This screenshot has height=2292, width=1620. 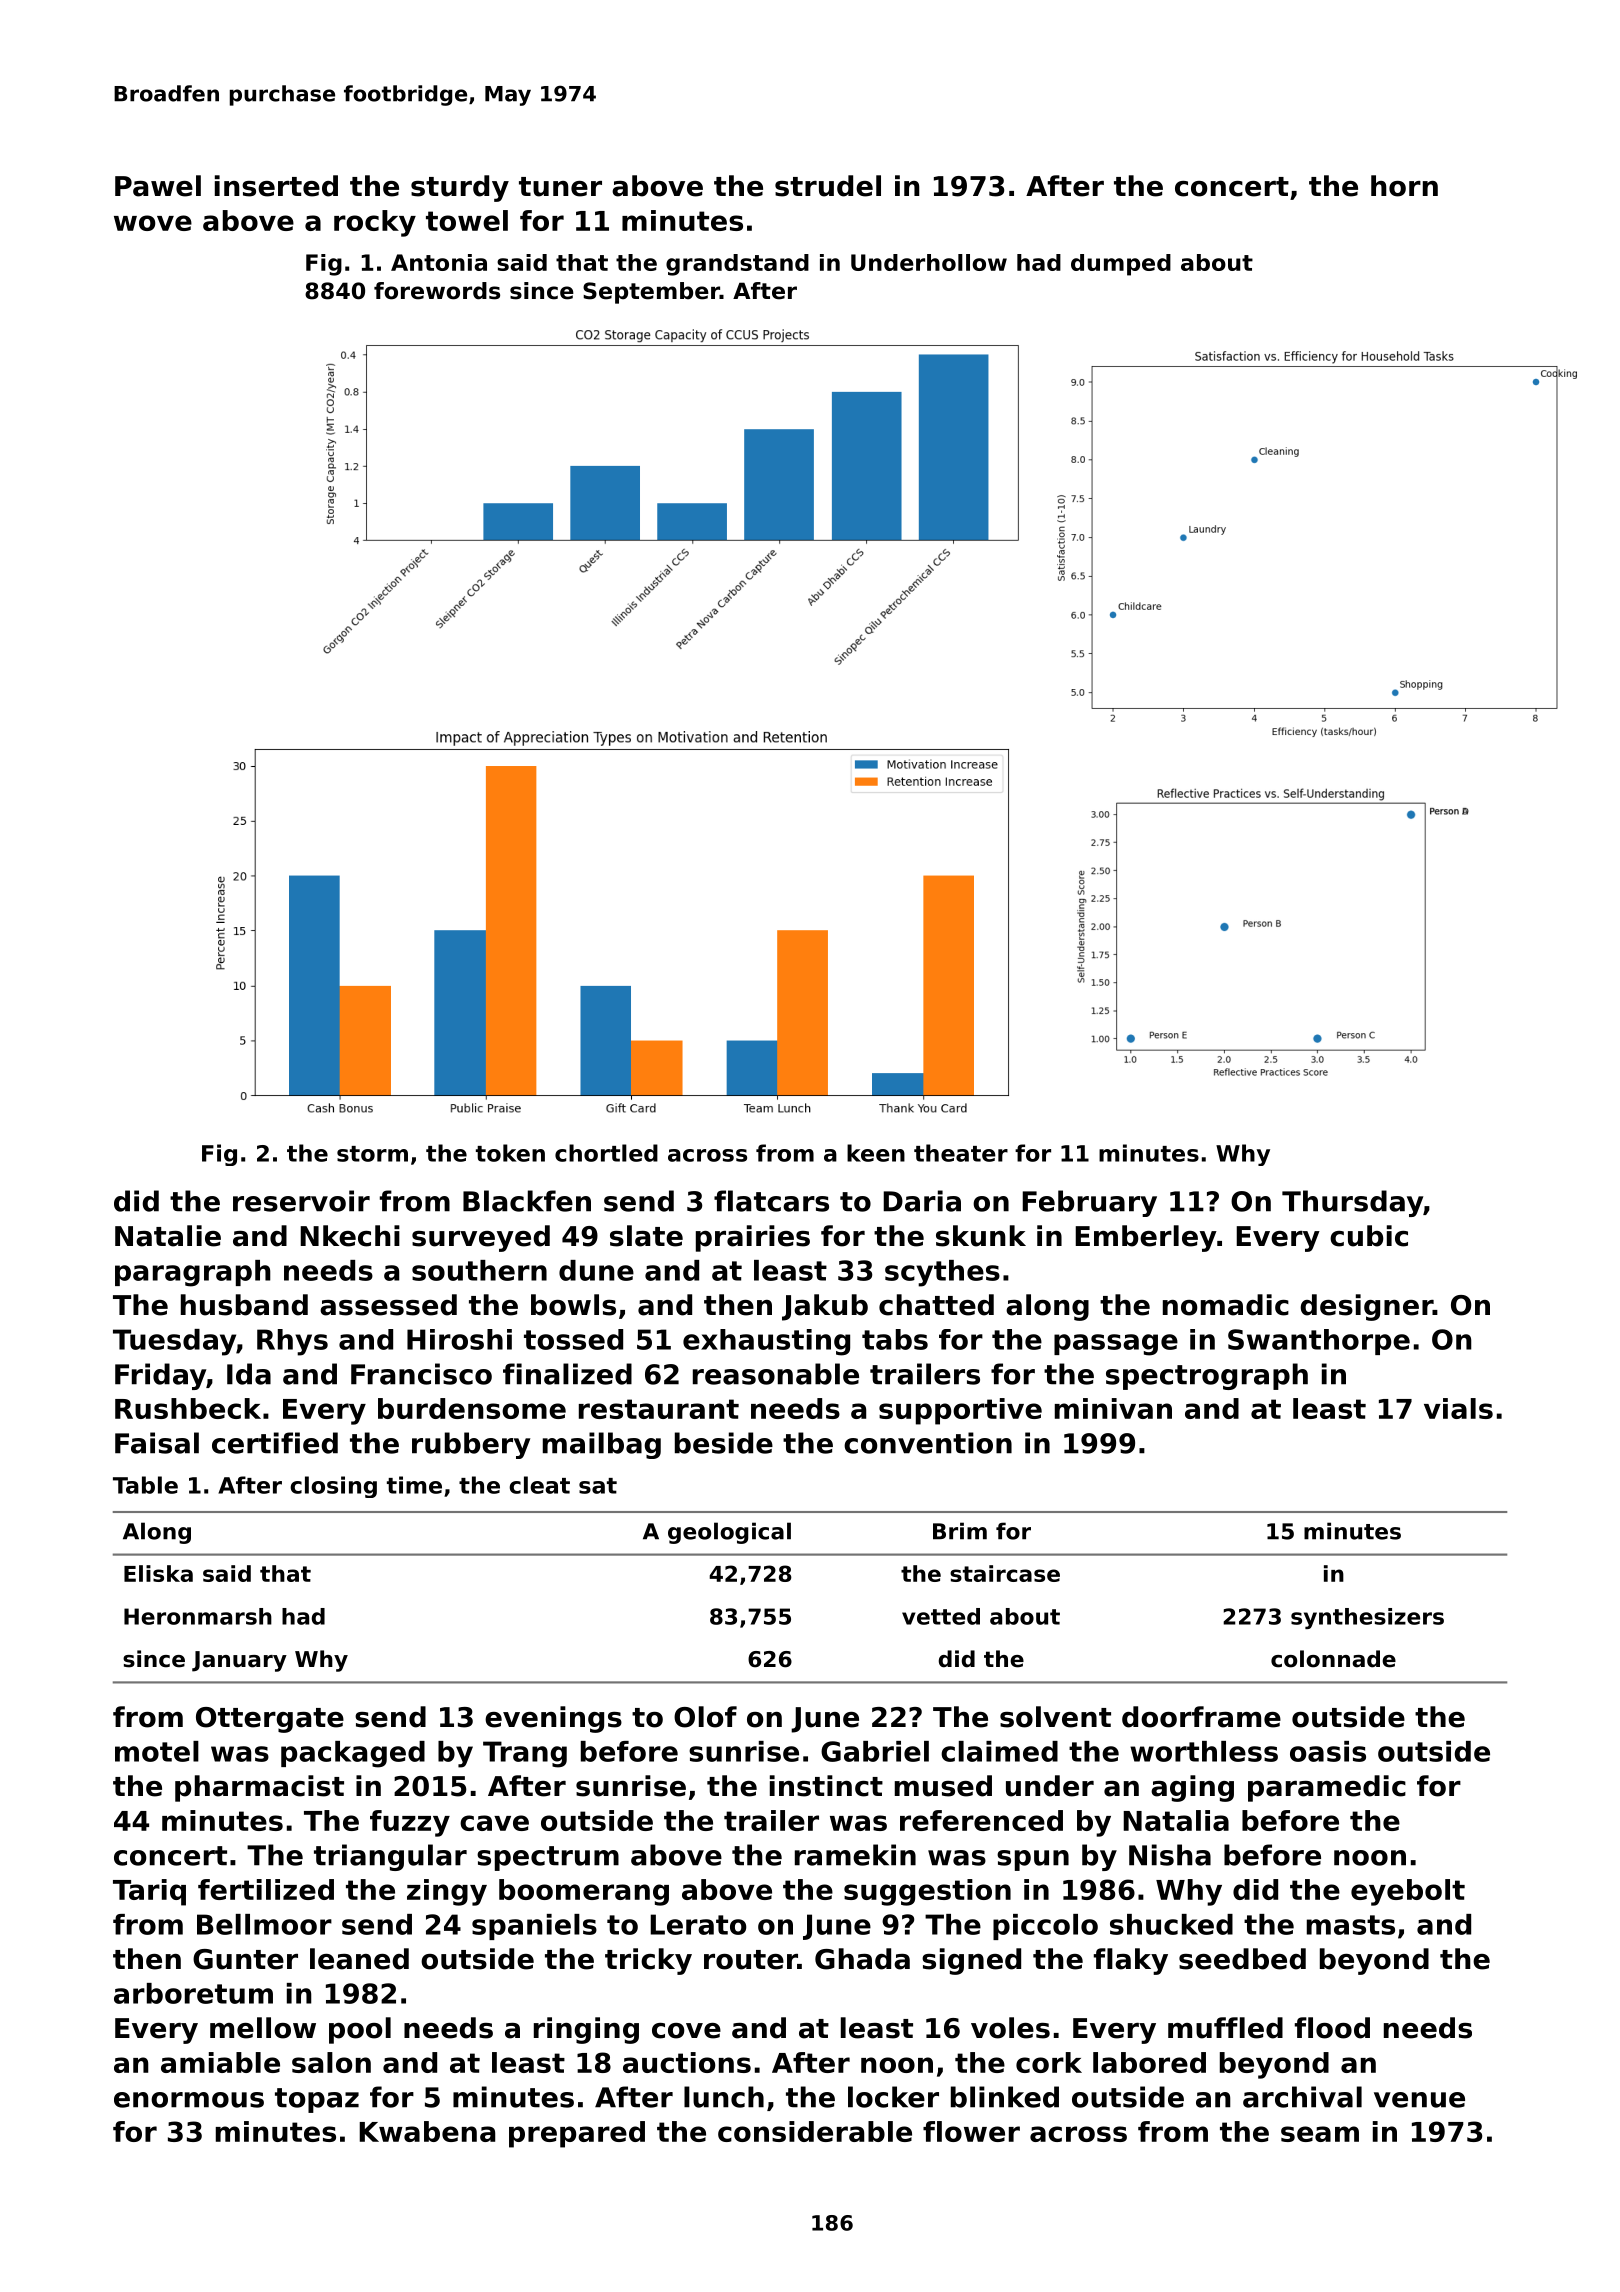 I want to click on wove, so click(x=153, y=223).
